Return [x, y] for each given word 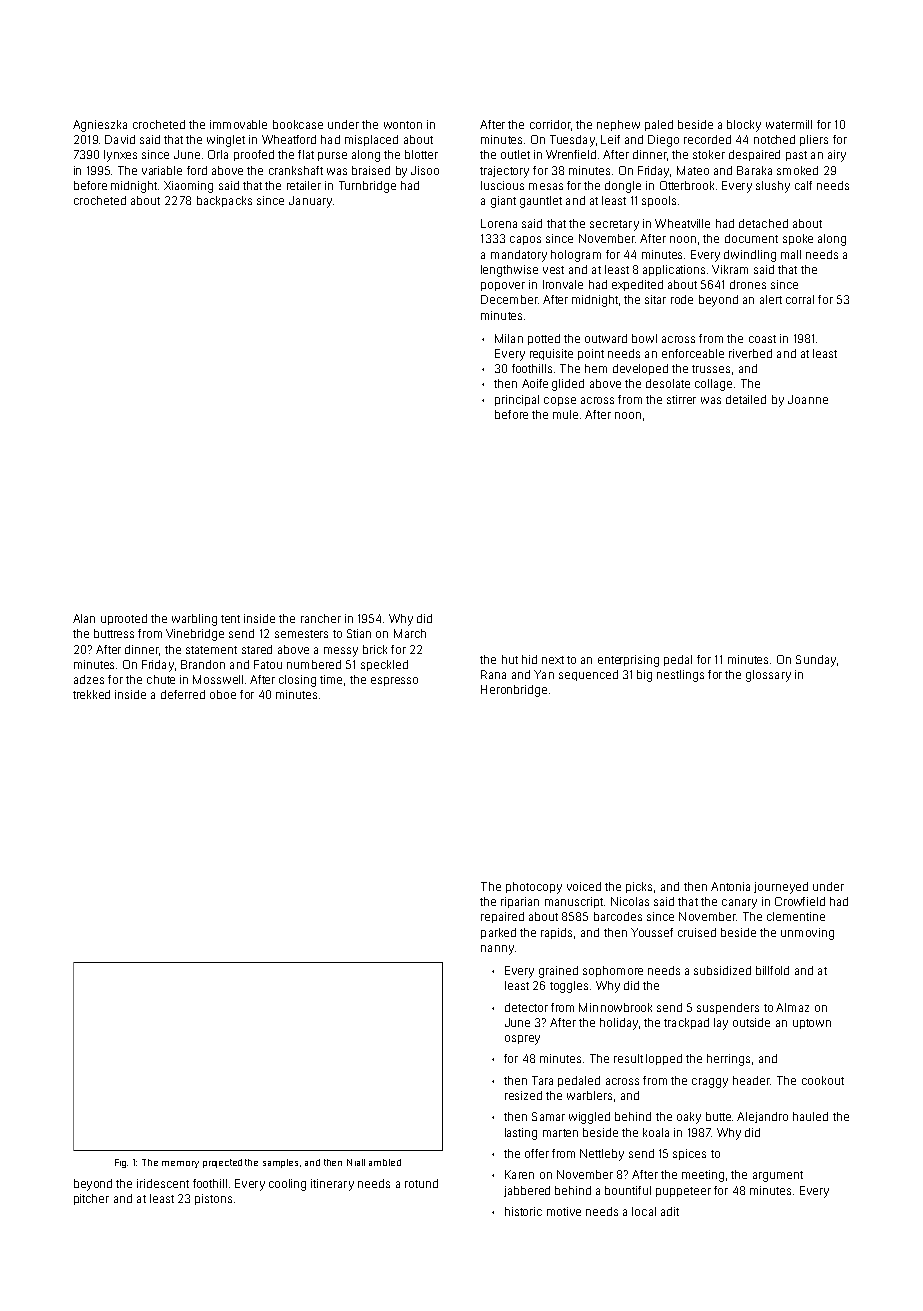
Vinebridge [195, 635]
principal [517, 400]
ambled [385, 1162]
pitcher [91, 1199]
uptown [812, 1024]
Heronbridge [514, 691]
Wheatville [682, 223]
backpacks [224, 201]
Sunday [816, 661]
